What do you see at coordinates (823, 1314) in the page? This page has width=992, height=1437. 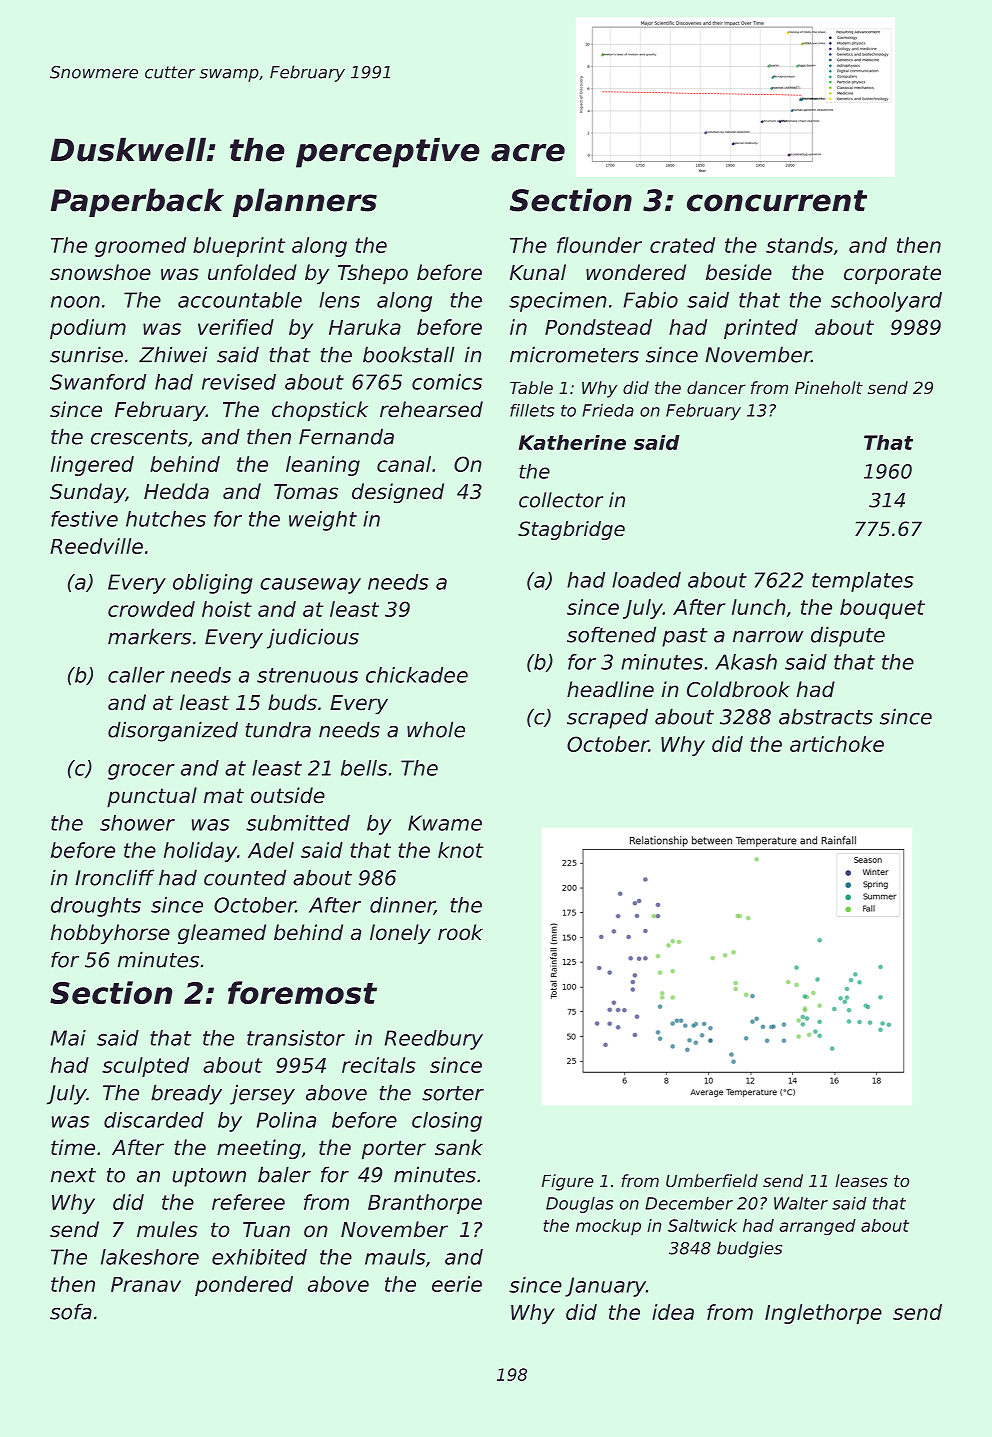 I see `Inglethorpe` at bounding box center [823, 1314].
